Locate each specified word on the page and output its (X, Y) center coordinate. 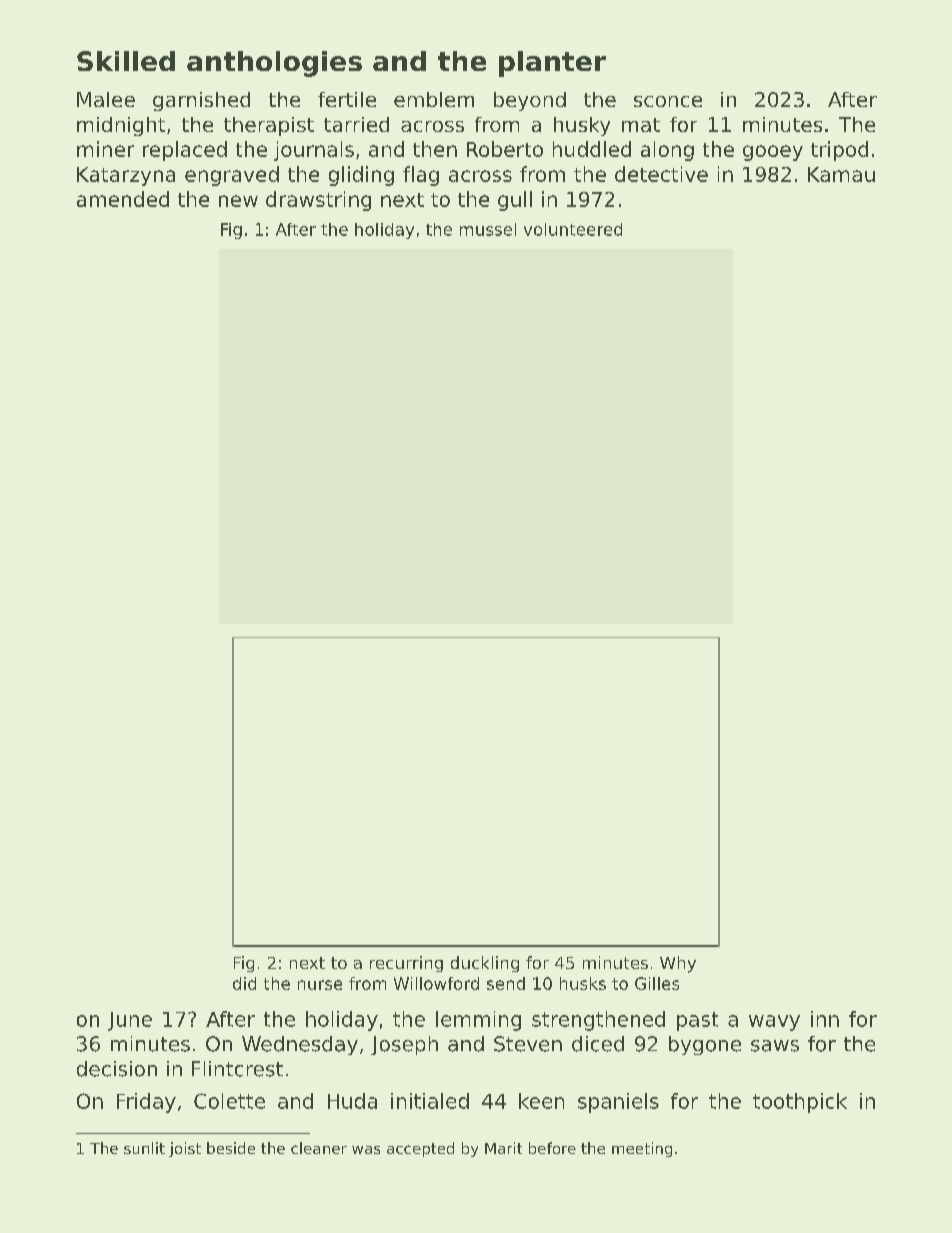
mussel (488, 229)
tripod (839, 151)
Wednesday (300, 1045)
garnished (201, 101)
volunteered (573, 229)
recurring (406, 964)
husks (583, 983)
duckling (485, 964)
